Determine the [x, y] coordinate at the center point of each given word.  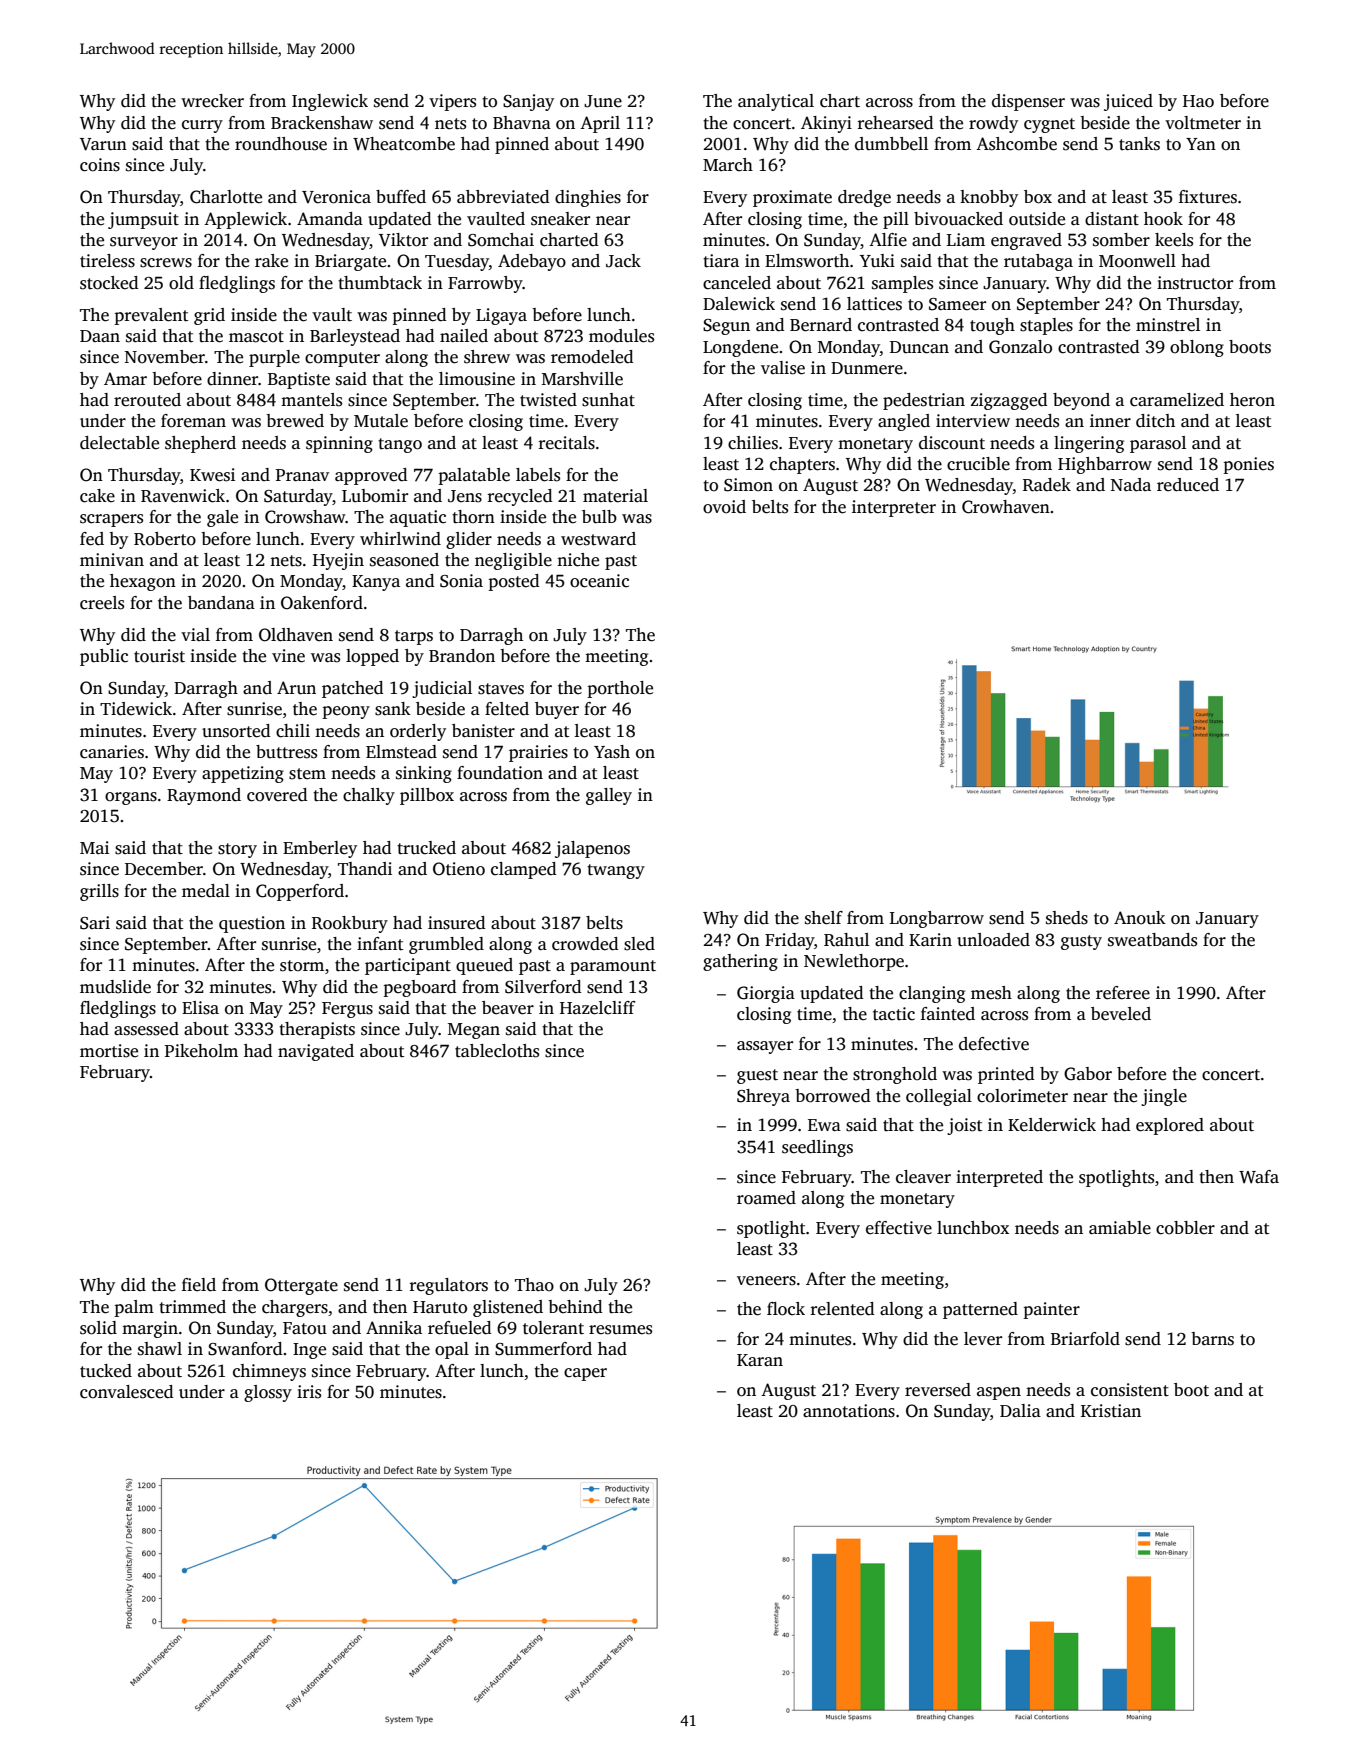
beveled [1121, 1014]
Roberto [165, 539]
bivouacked [958, 219]
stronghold [895, 1075]
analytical [776, 102]
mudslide [115, 987]
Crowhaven [1006, 507]
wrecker [212, 101]
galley [609, 796]
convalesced [127, 1392]
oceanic [599, 581]
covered [277, 795]
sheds [1067, 918]
